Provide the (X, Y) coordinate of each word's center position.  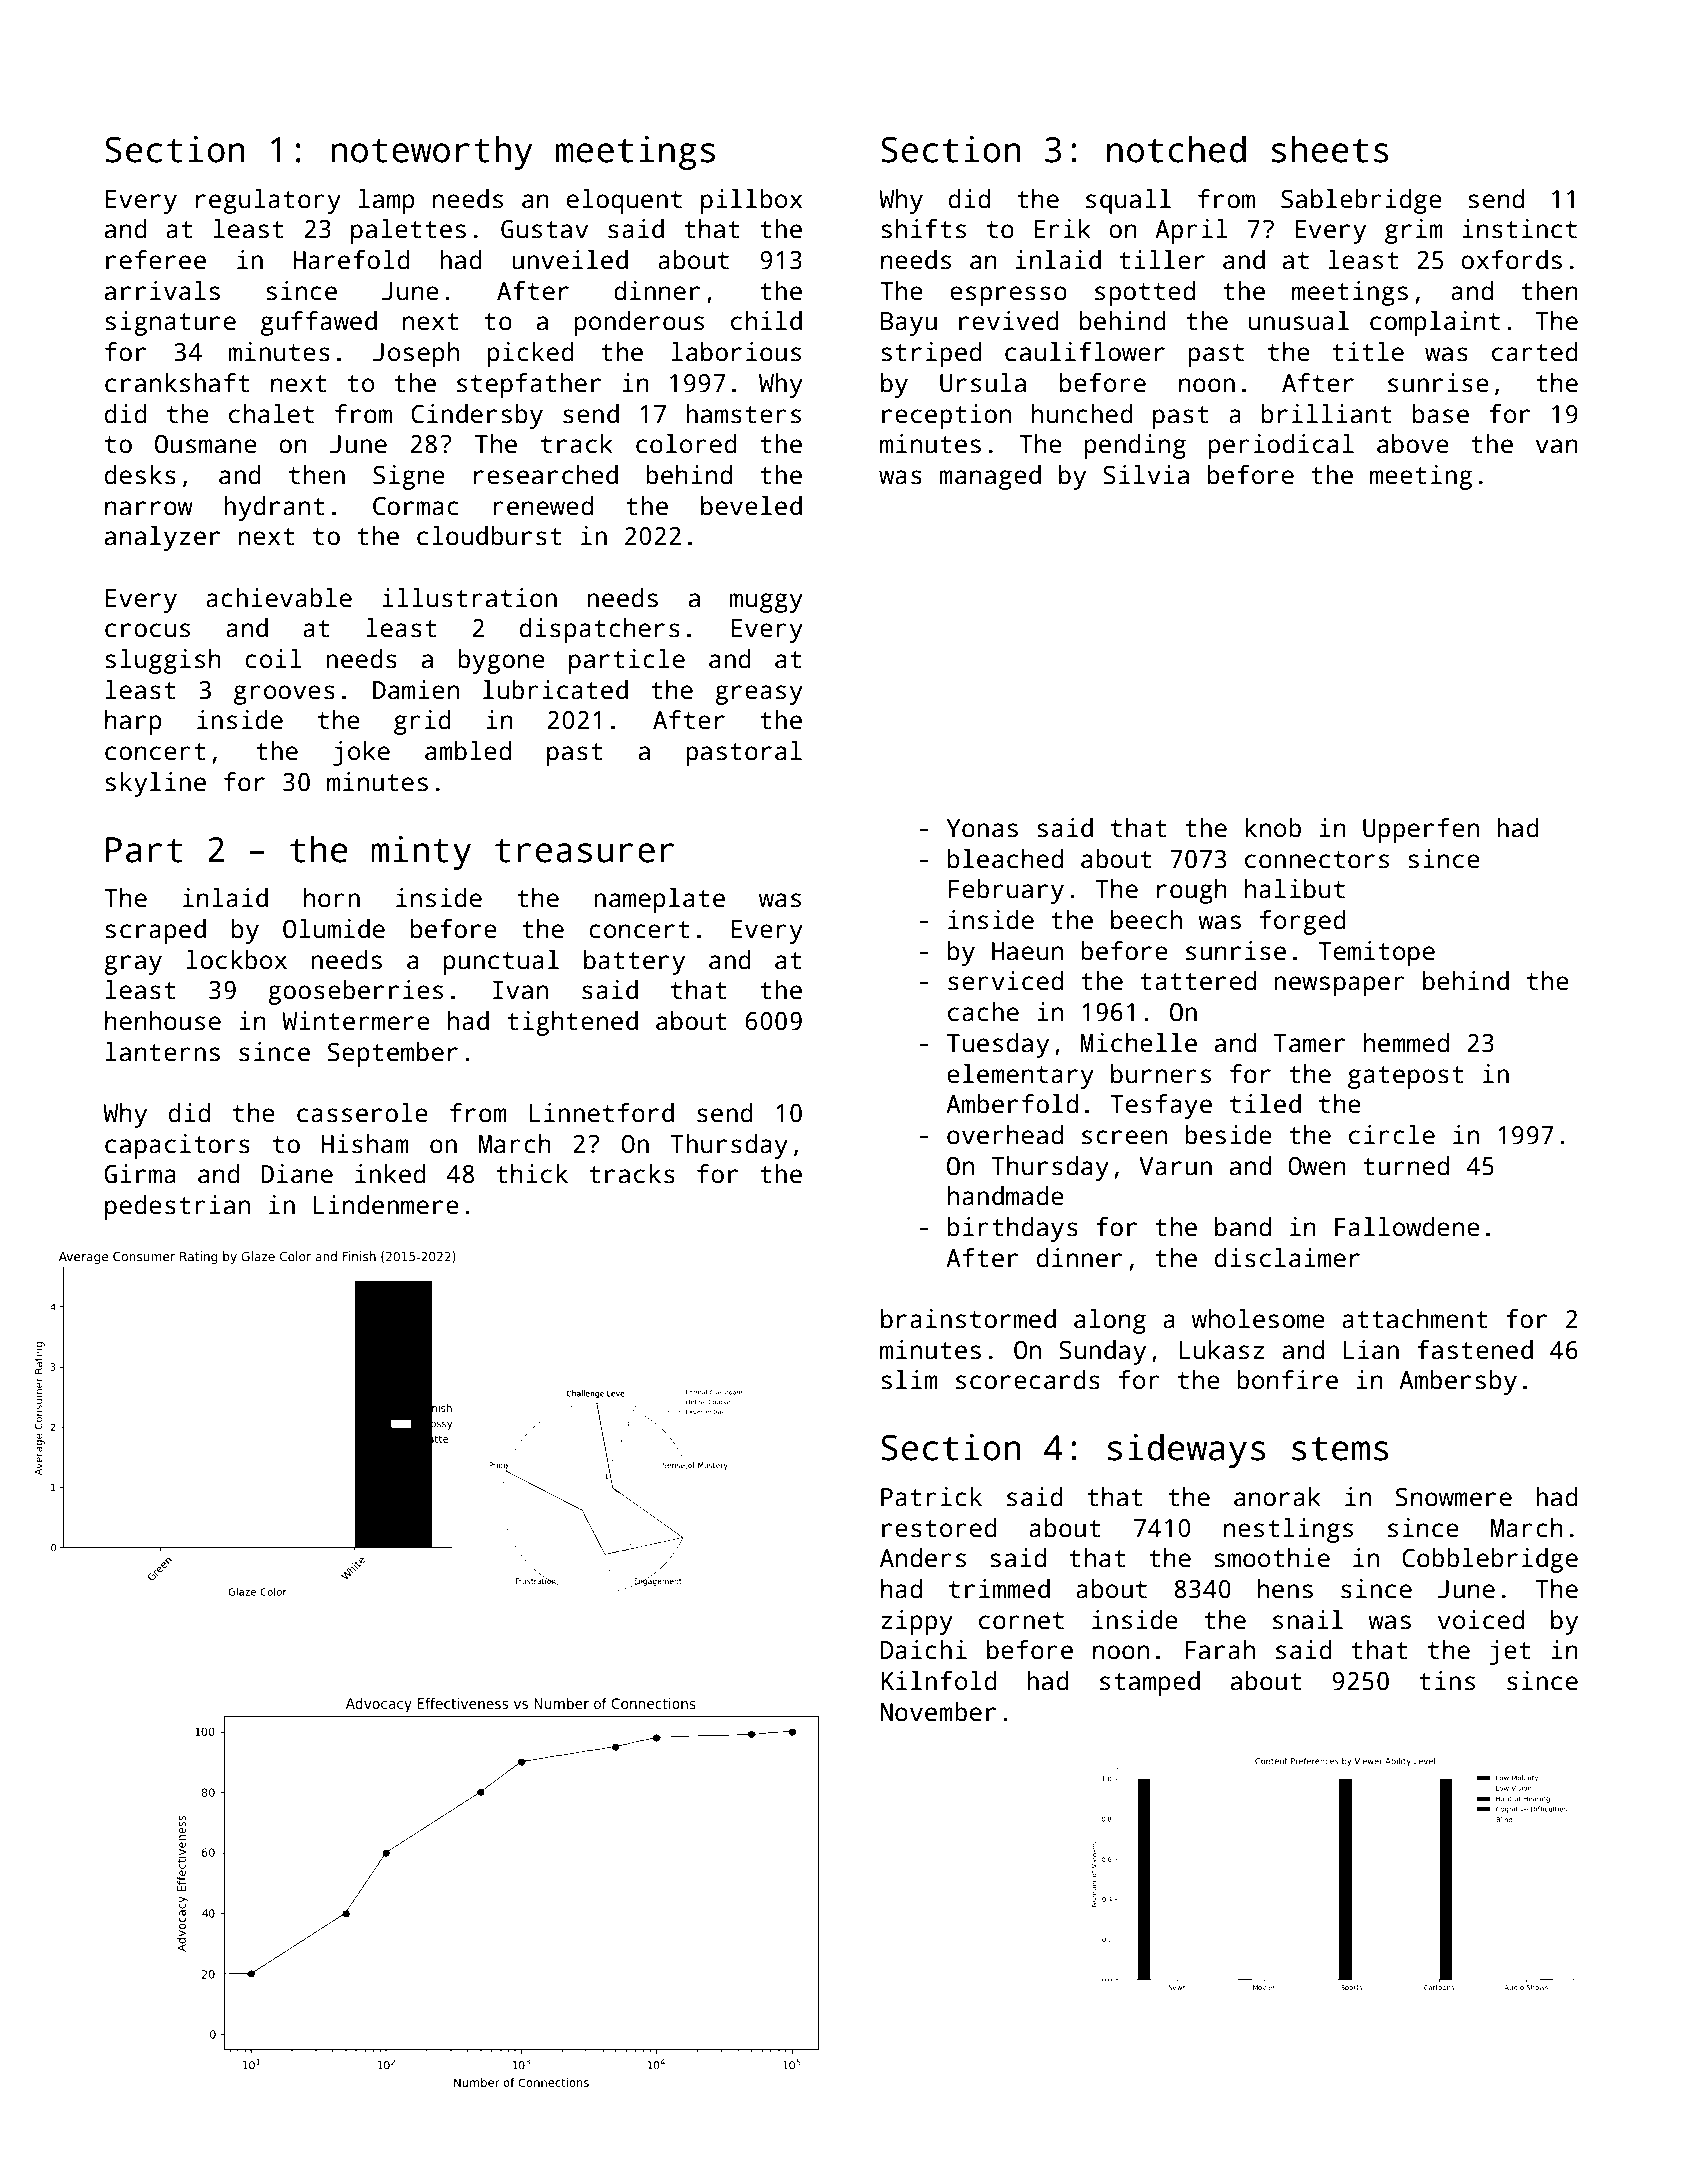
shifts (923, 229)
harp (133, 722)
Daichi (924, 1650)
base (1441, 414)
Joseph (416, 354)
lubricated (555, 690)
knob (1273, 828)
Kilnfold (939, 1681)
